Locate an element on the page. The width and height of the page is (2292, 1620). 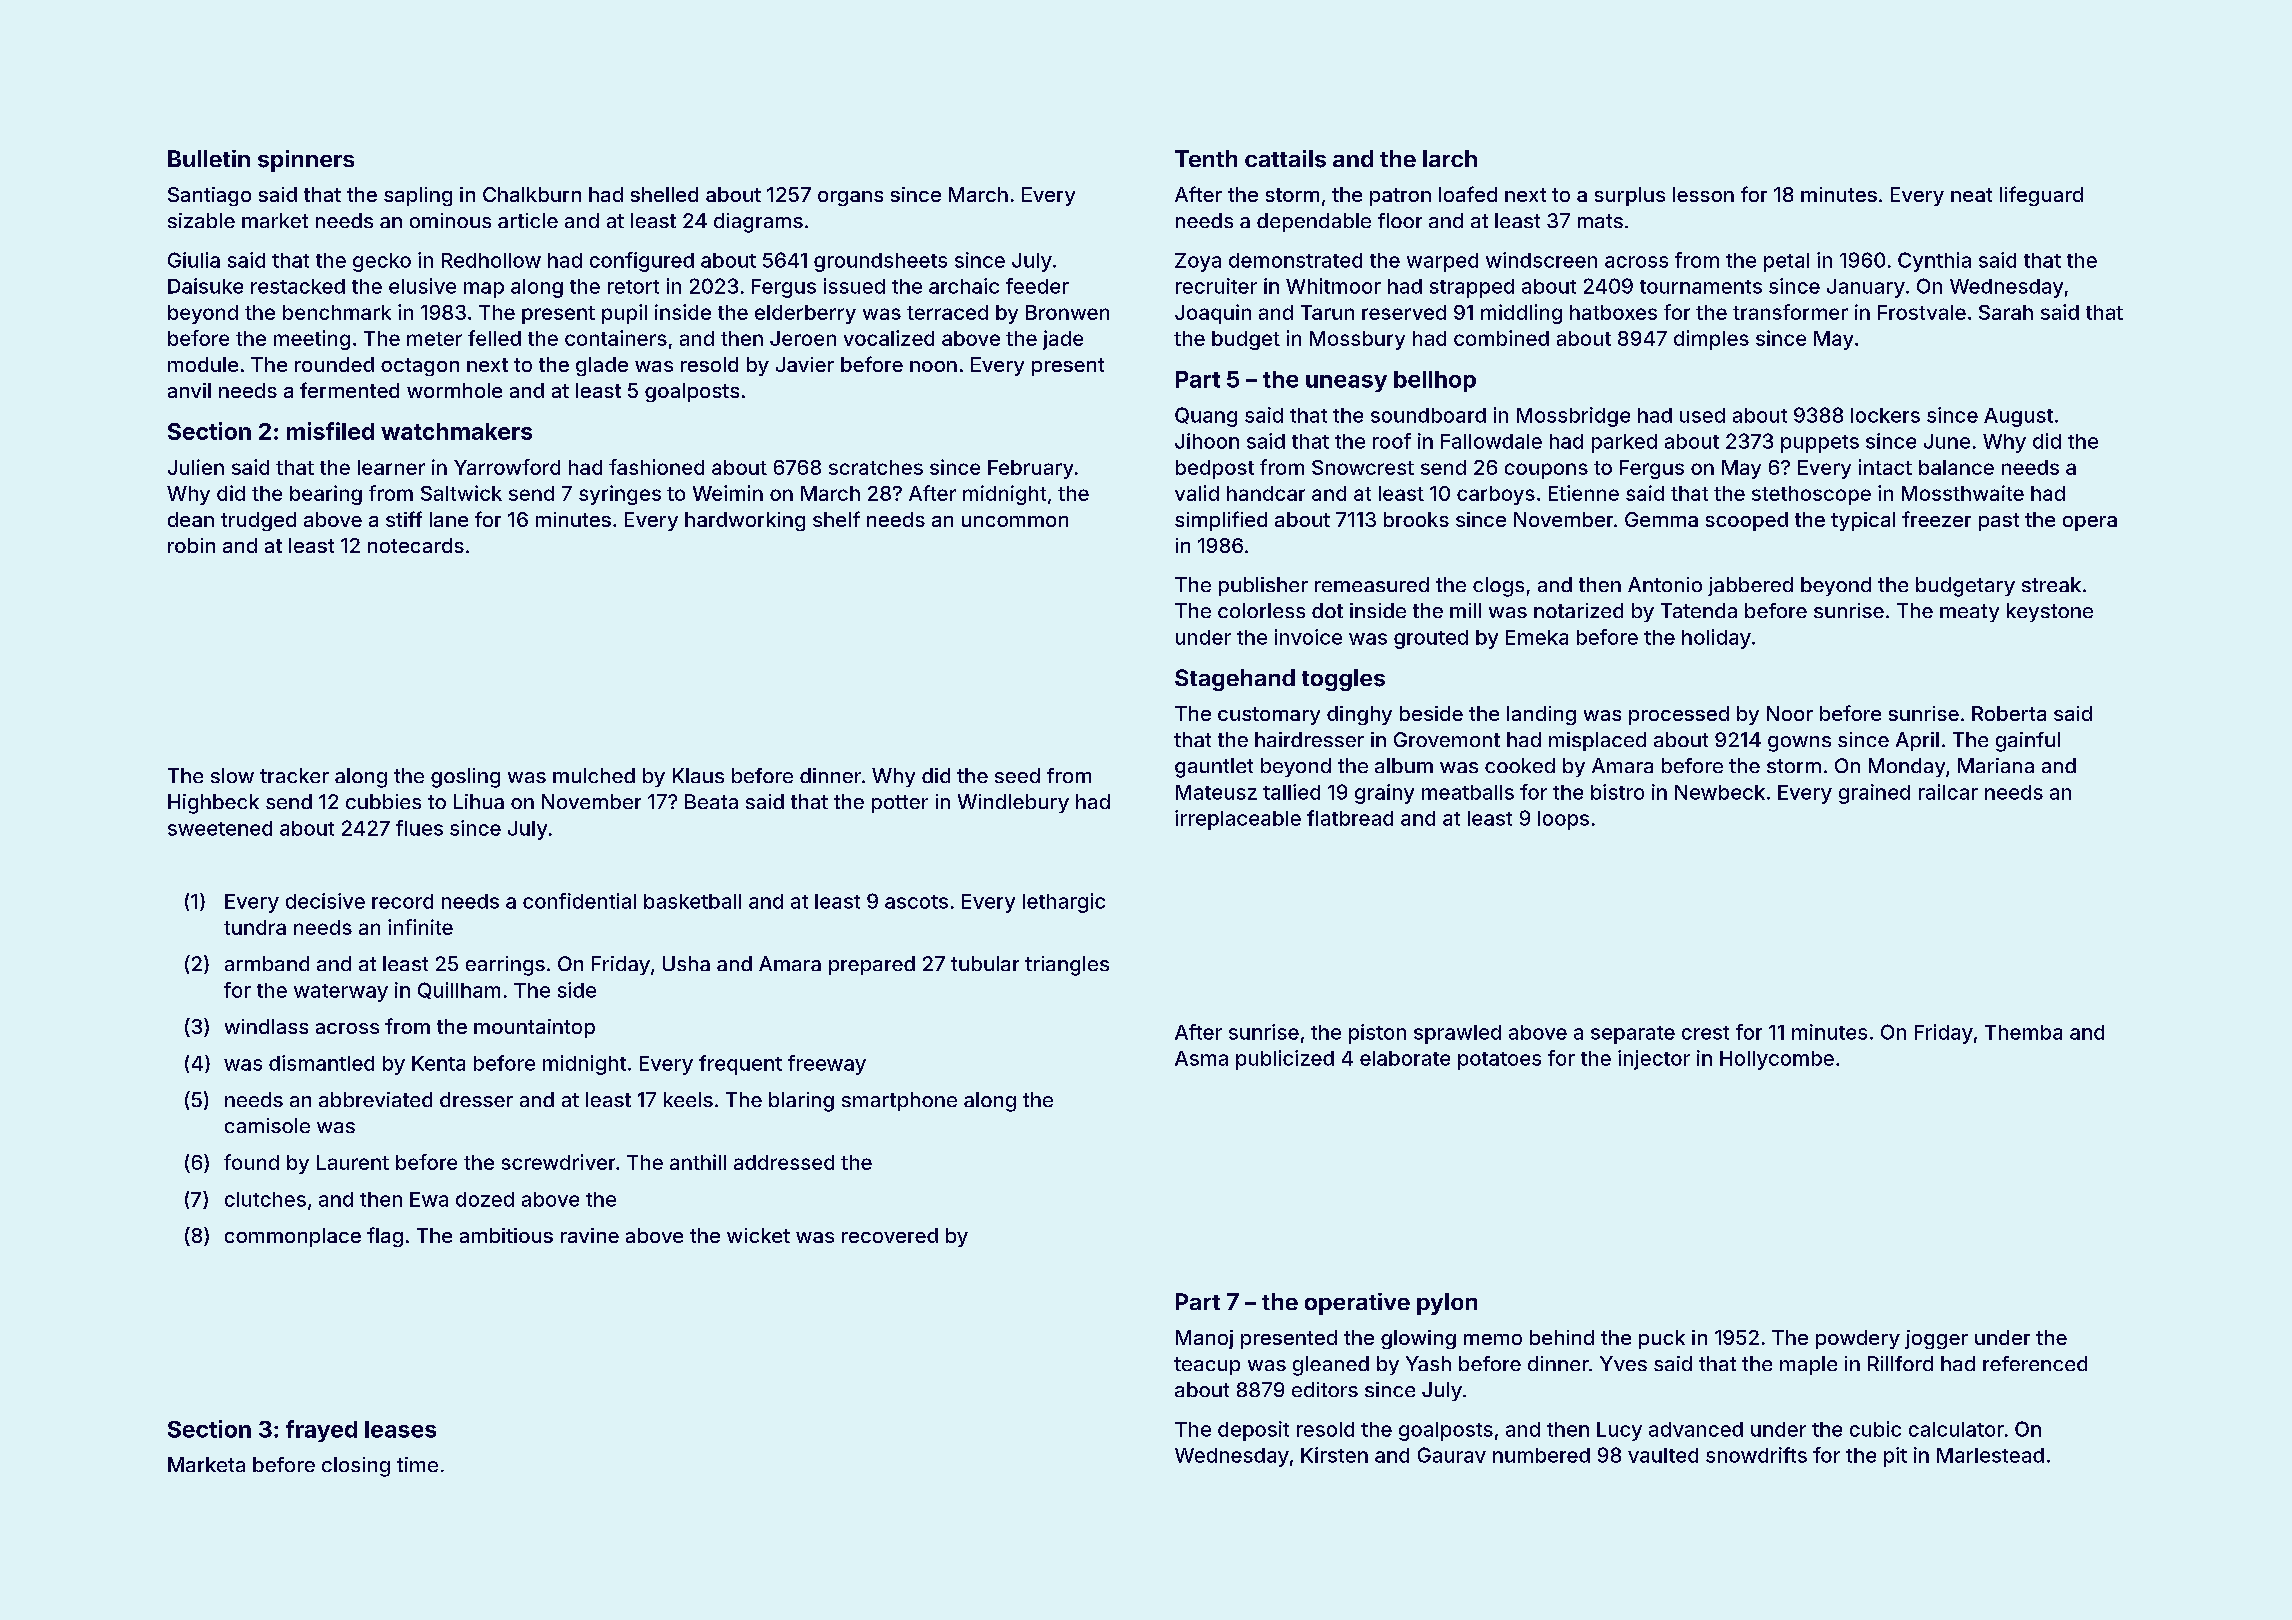
slow is located at coordinates (232, 775).
